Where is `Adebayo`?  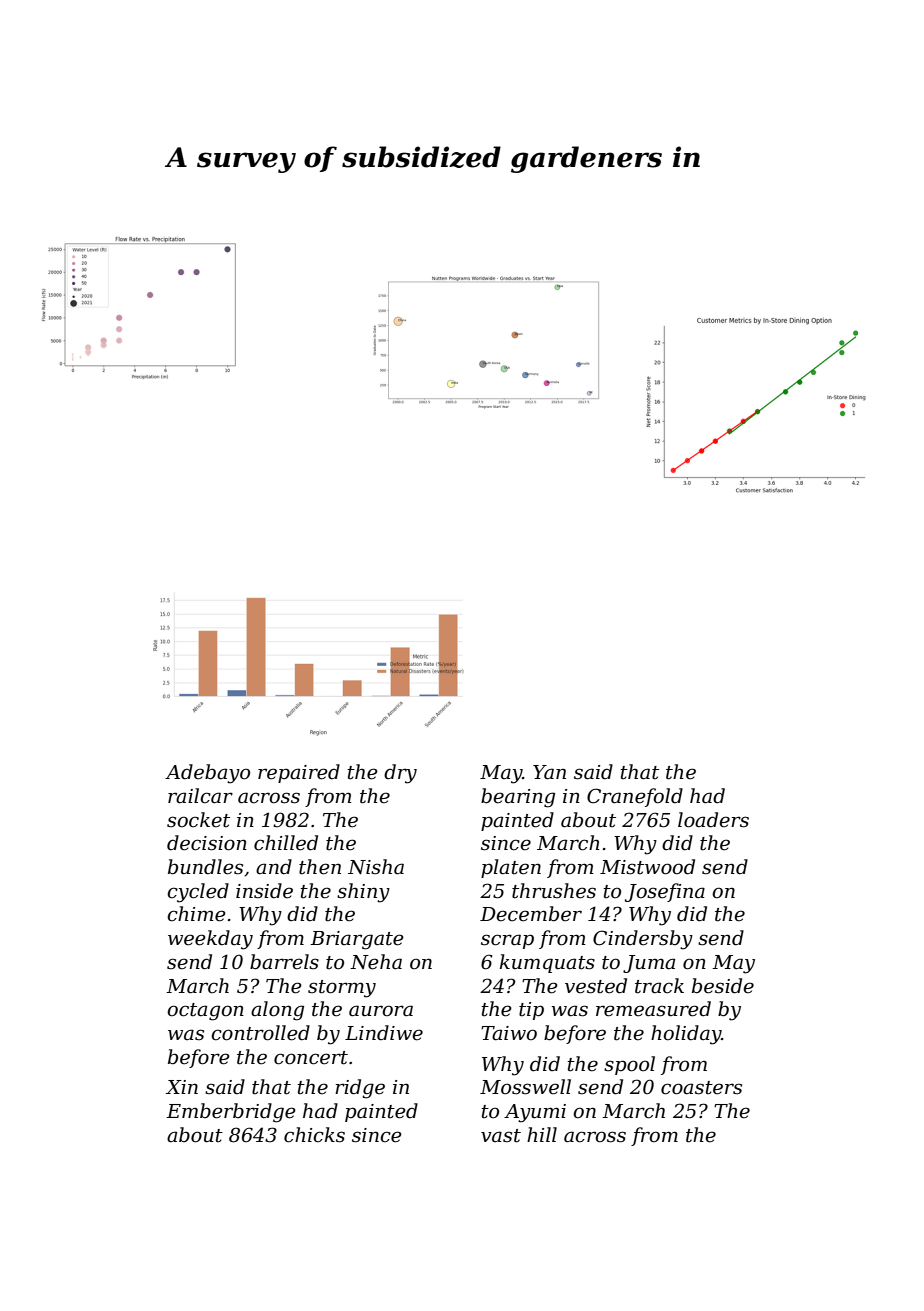 Adebayo is located at coordinates (207, 774).
